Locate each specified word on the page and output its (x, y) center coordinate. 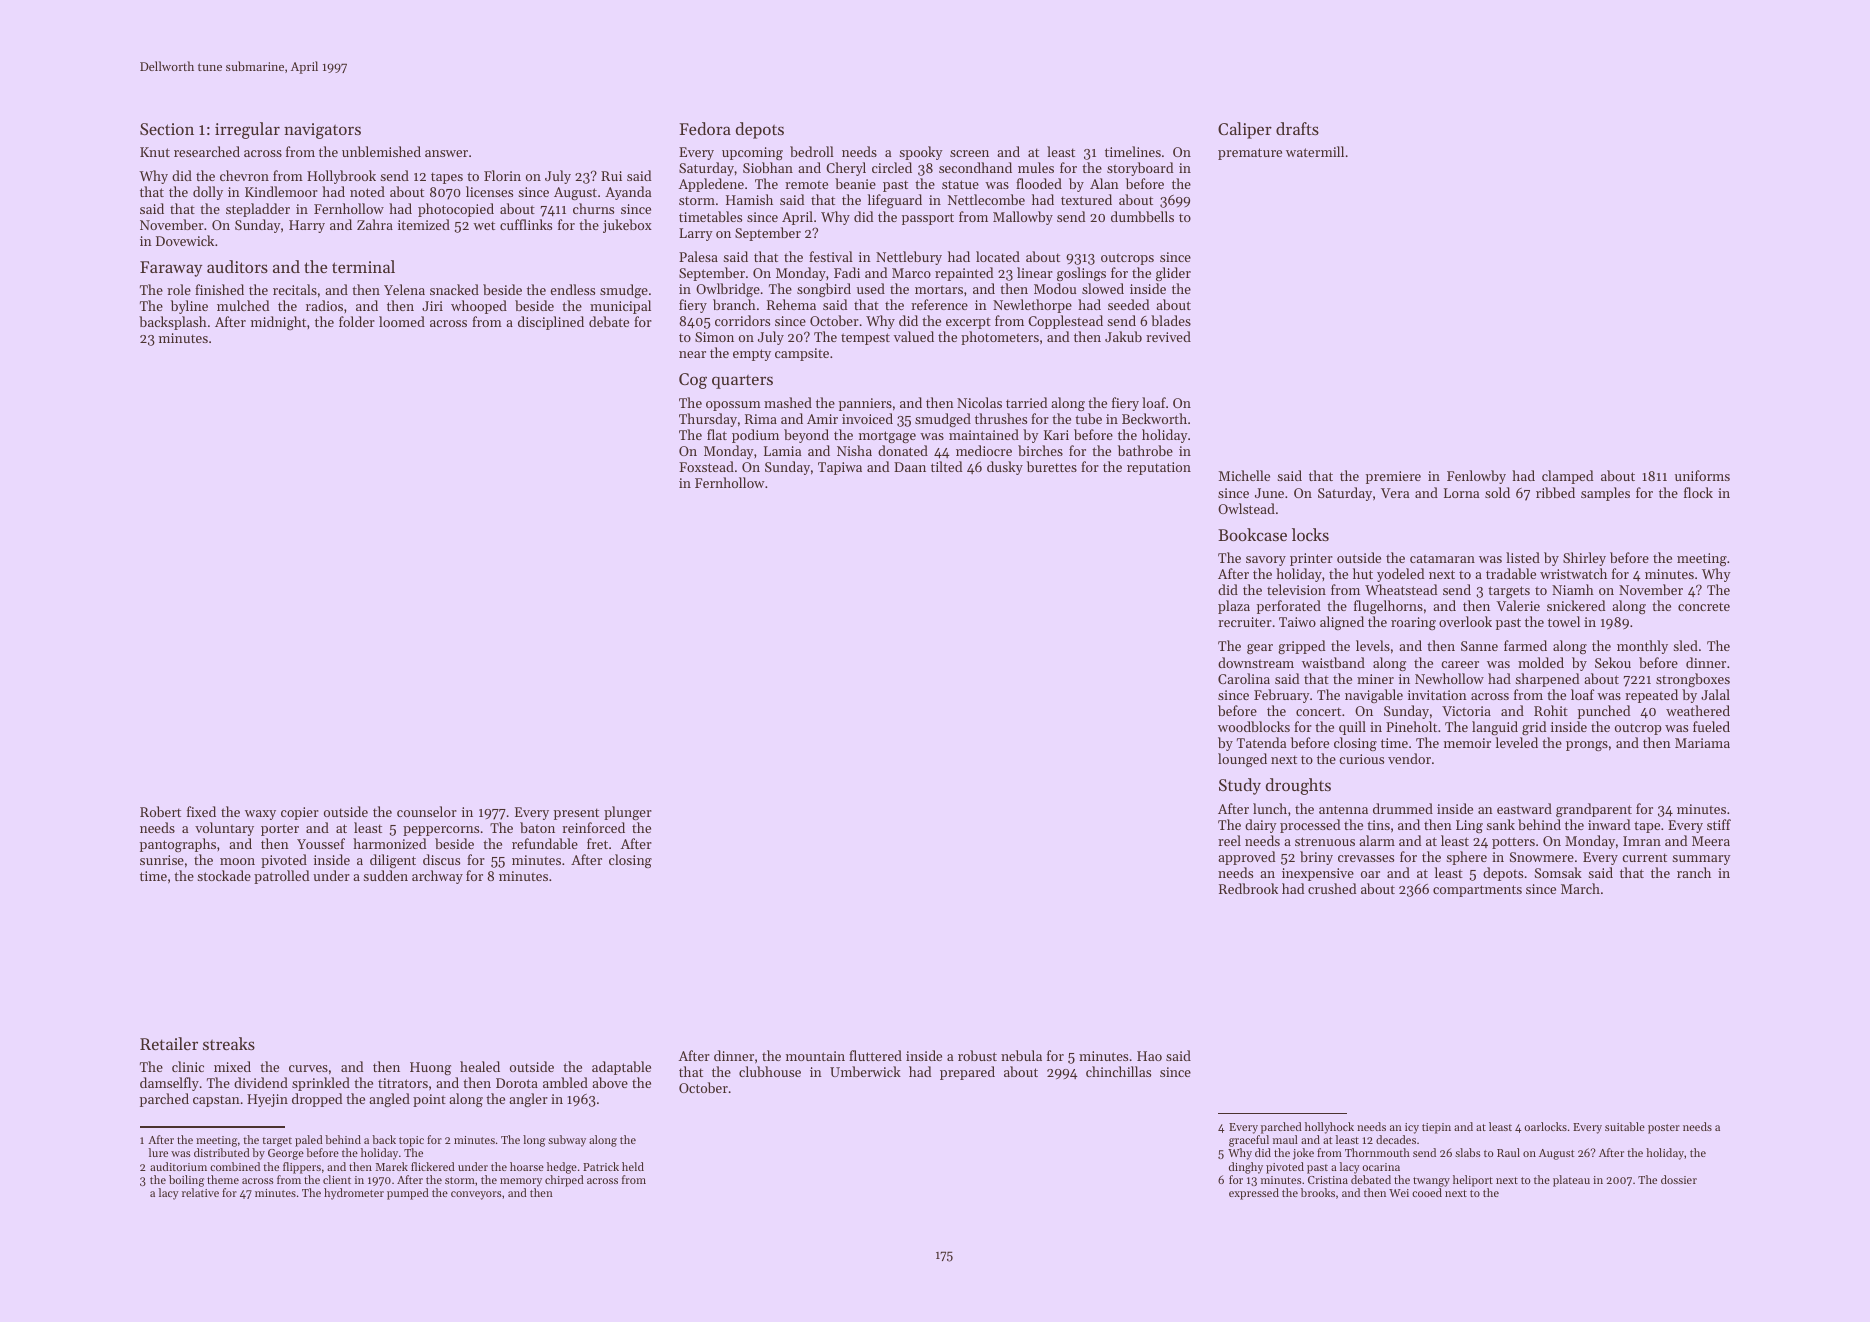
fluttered (875, 1055)
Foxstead (706, 466)
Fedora (705, 128)
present (576, 814)
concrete (1704, 606)
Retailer (169, 1043)
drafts (1297, 128)
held (633, 1166)
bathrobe (1145, 450)
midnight (278, 323)
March (1580, 888)
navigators (322, 131)
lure (158, 1152)
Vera (1395, 493)
